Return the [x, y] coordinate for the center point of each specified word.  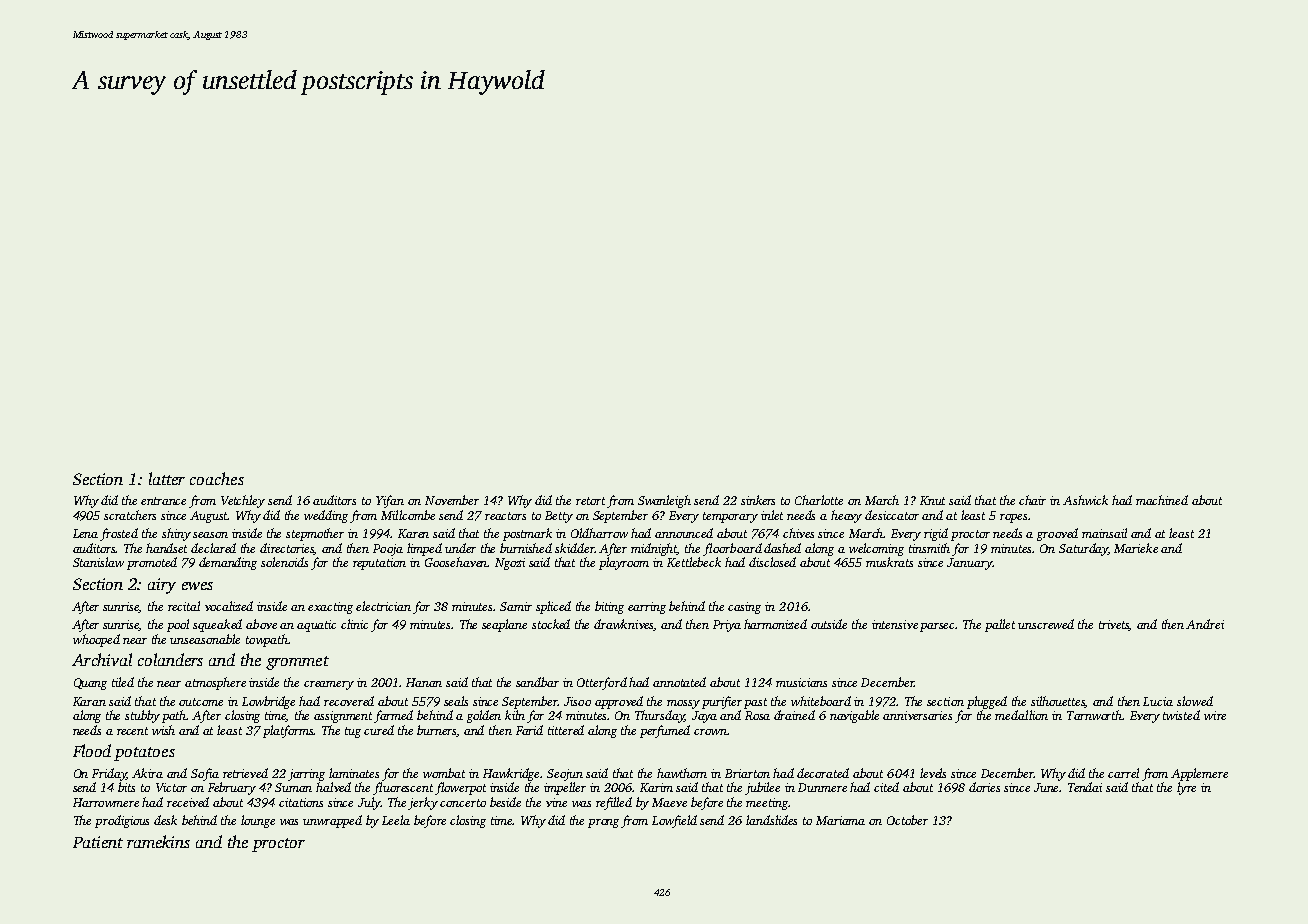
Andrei [1205, 624]
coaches [217, 478]
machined [1162, 500]
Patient [98, 842]
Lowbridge [268, 702]
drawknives [624, 625]
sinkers [758, 500]
